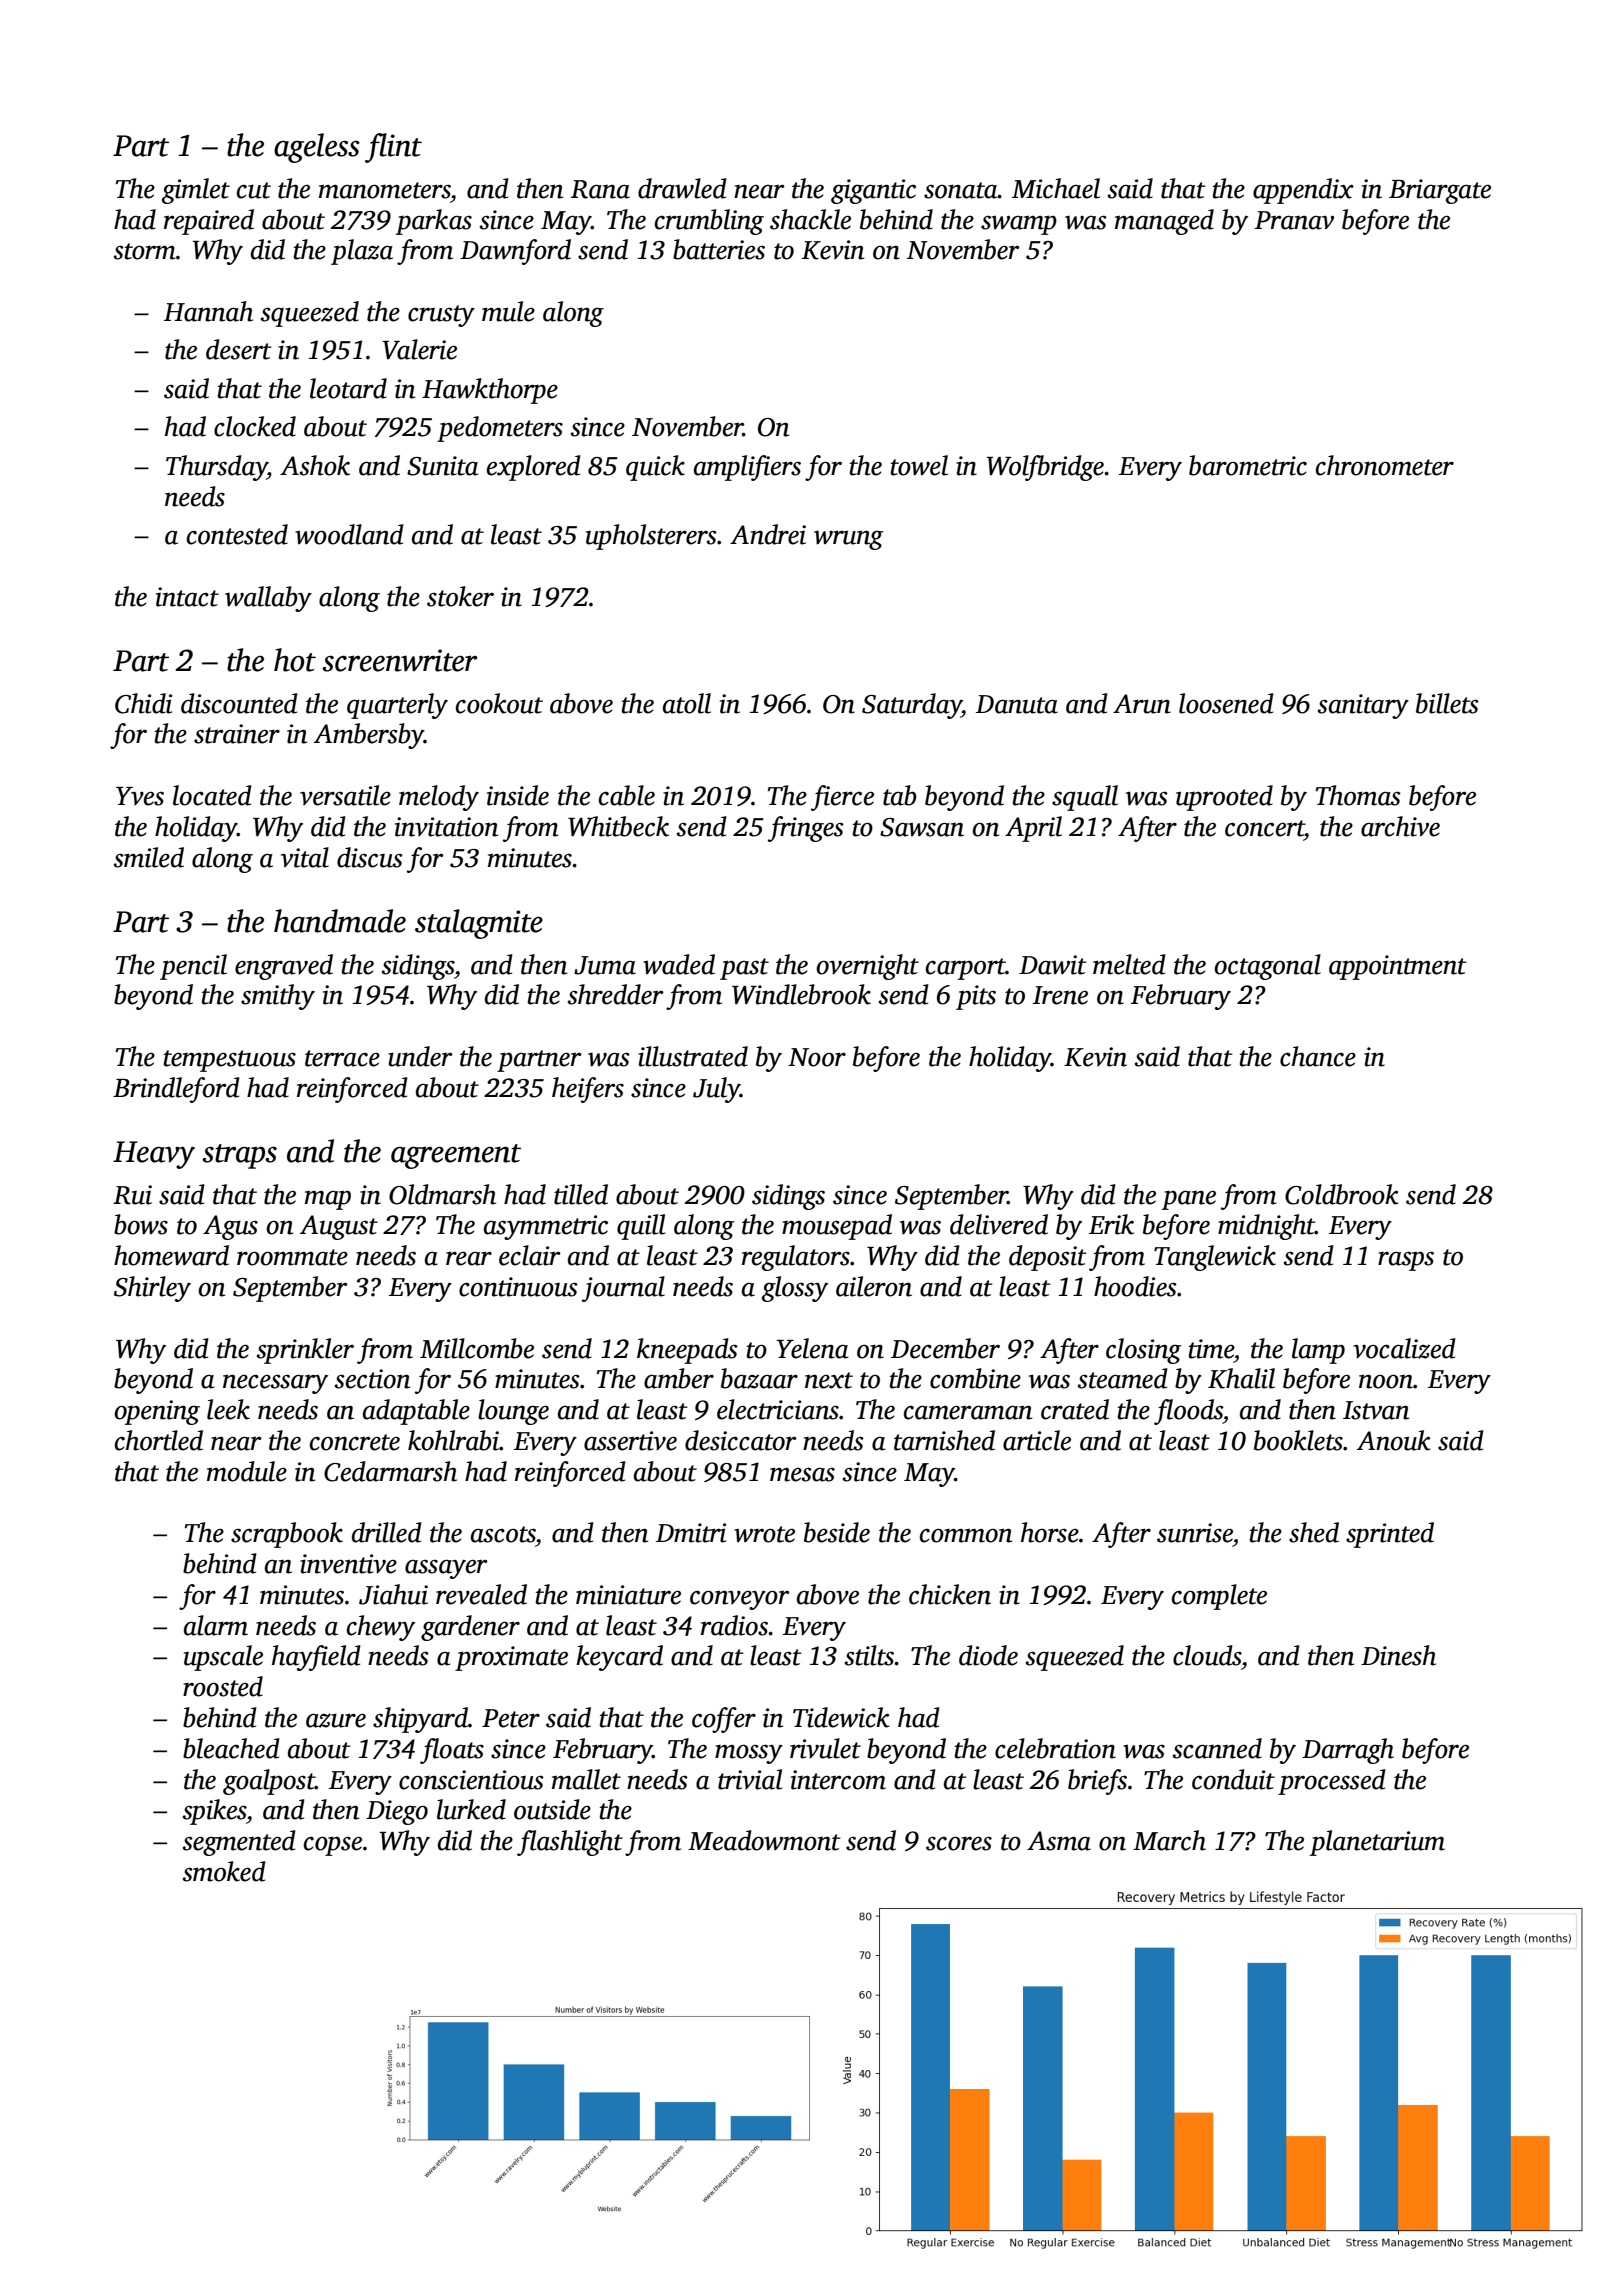 The width and height of the document is (1620, 2292). What do you see at coordinates (460, 596) in the document?
I see `stoker` at bounding box center [460, 596].
